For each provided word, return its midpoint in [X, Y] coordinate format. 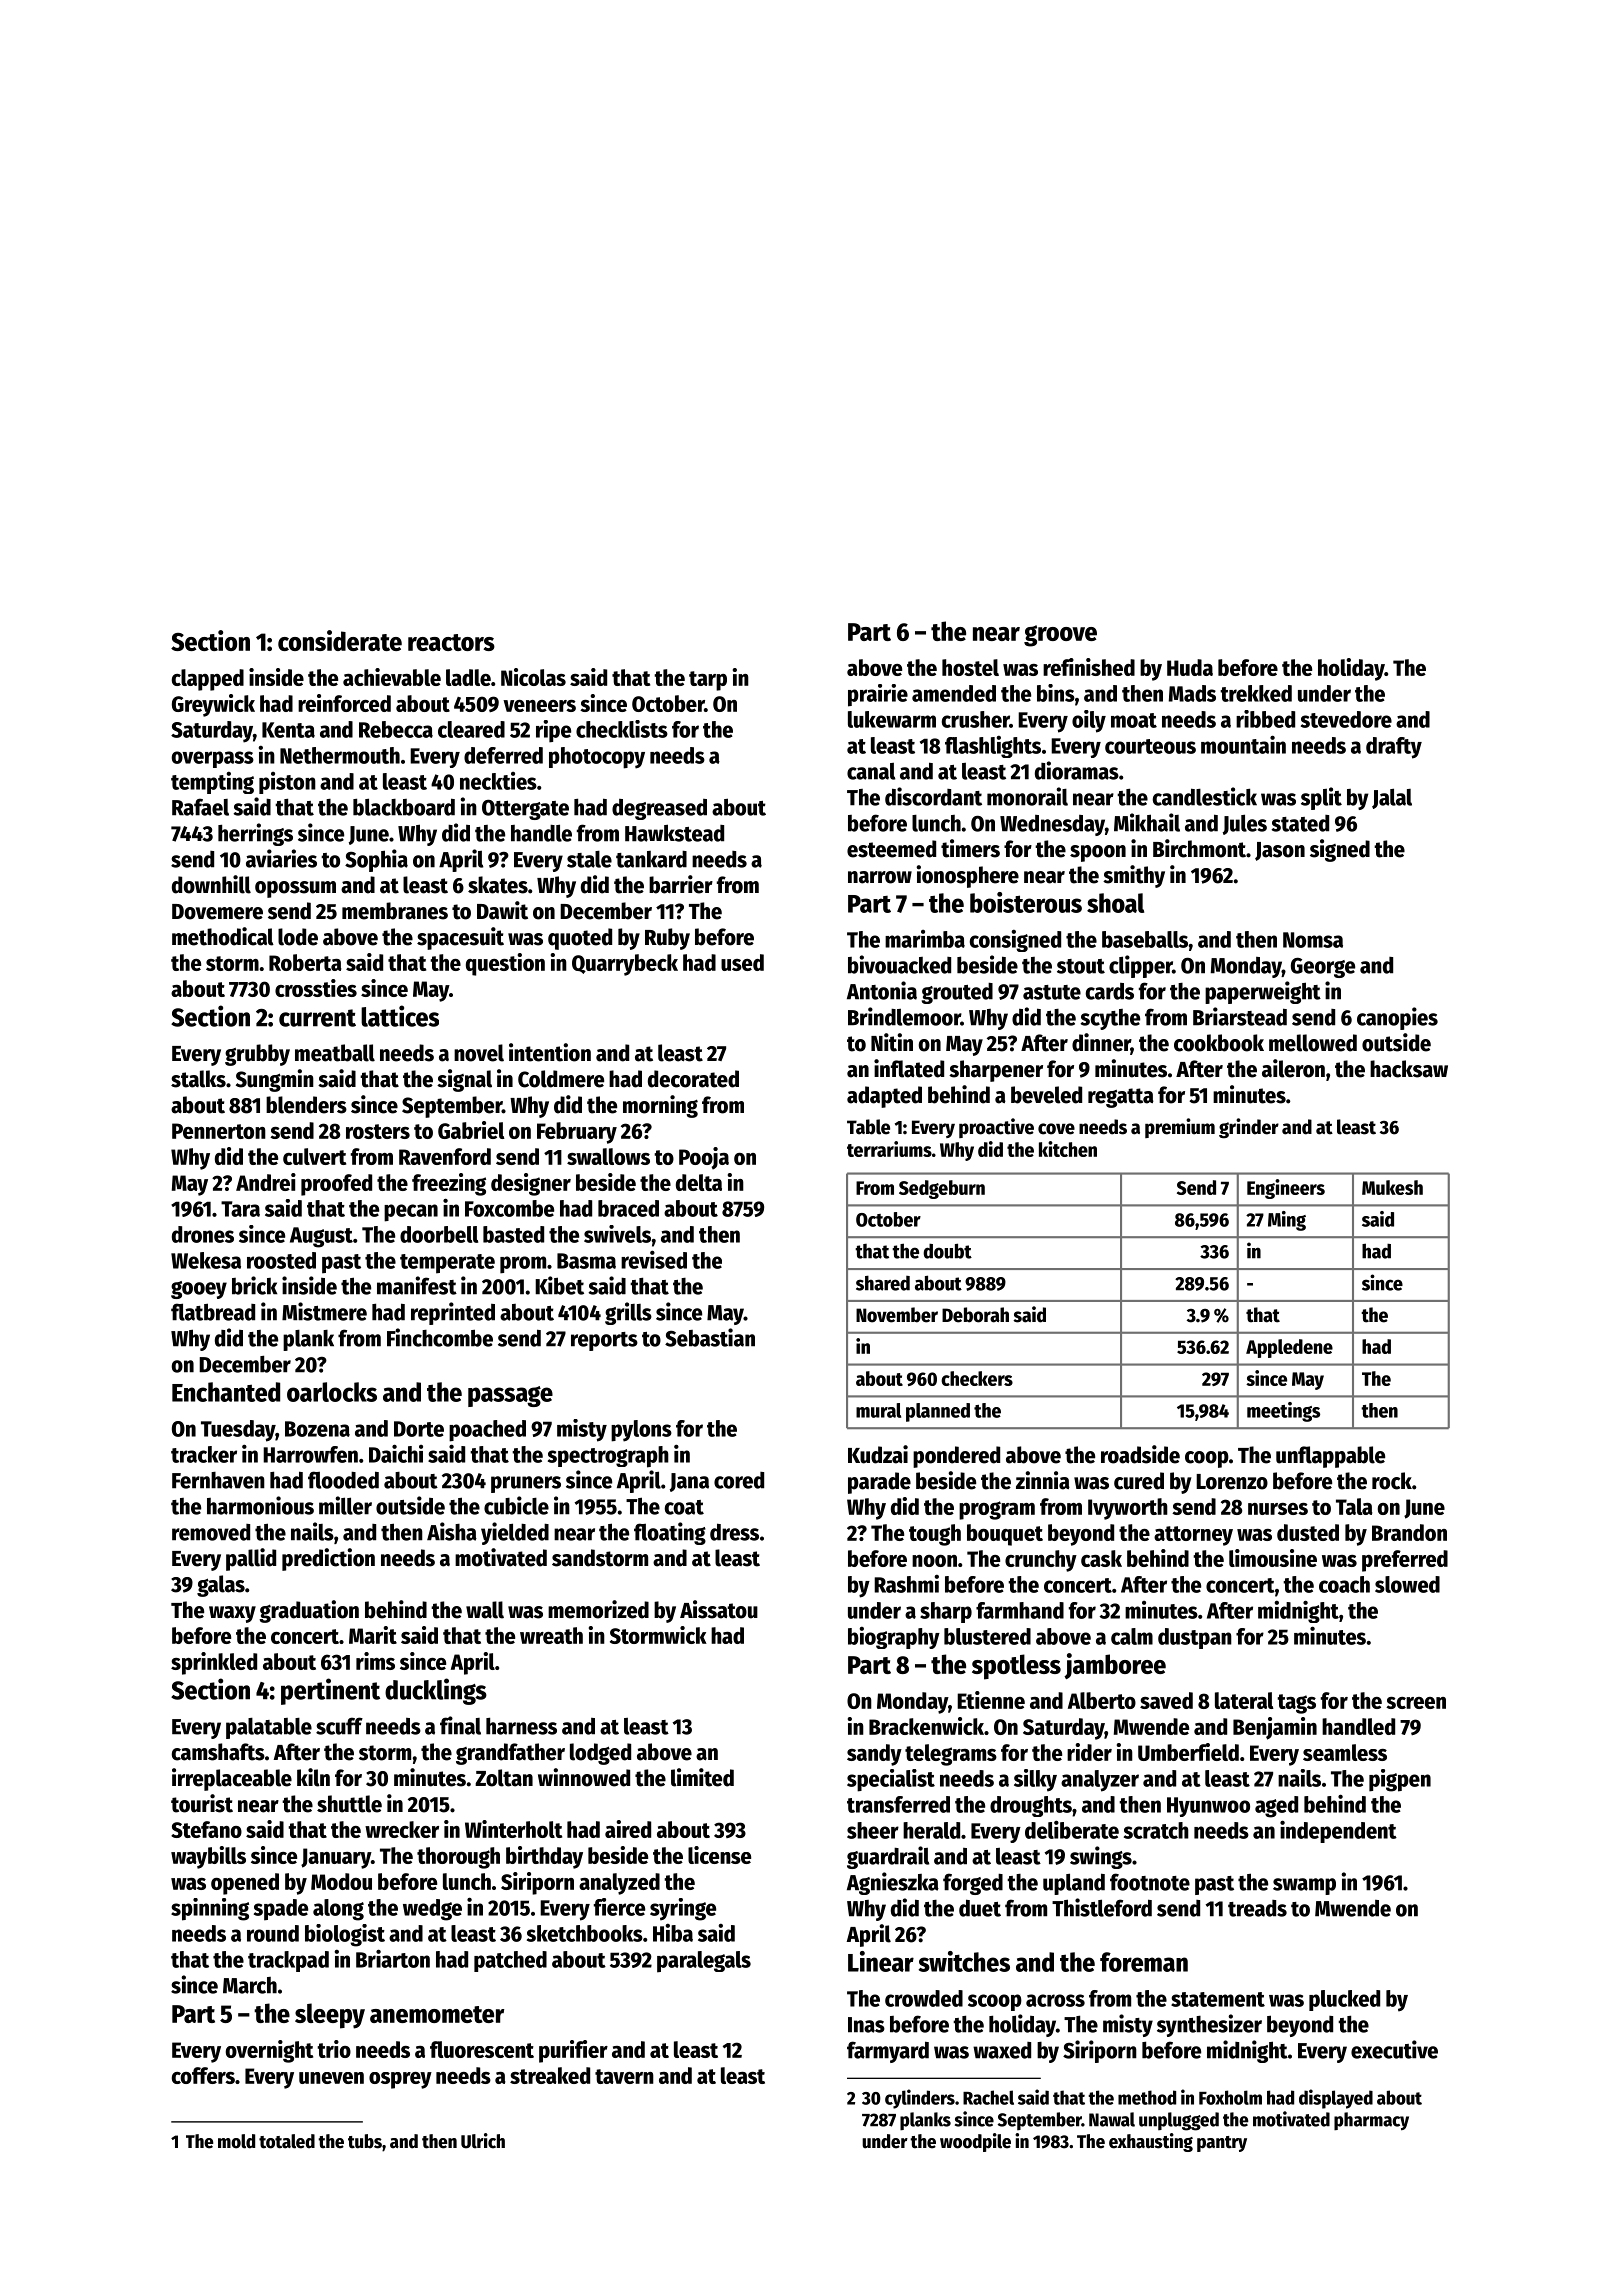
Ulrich [483, 2141]
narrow [880, 877]
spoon [1098, 853]
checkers [977, 1378]
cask [1101, 1558]
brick [254, 1285]
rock [1392, 1481]
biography [894, 1638]
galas [221, 1586]
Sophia [376, 860]
